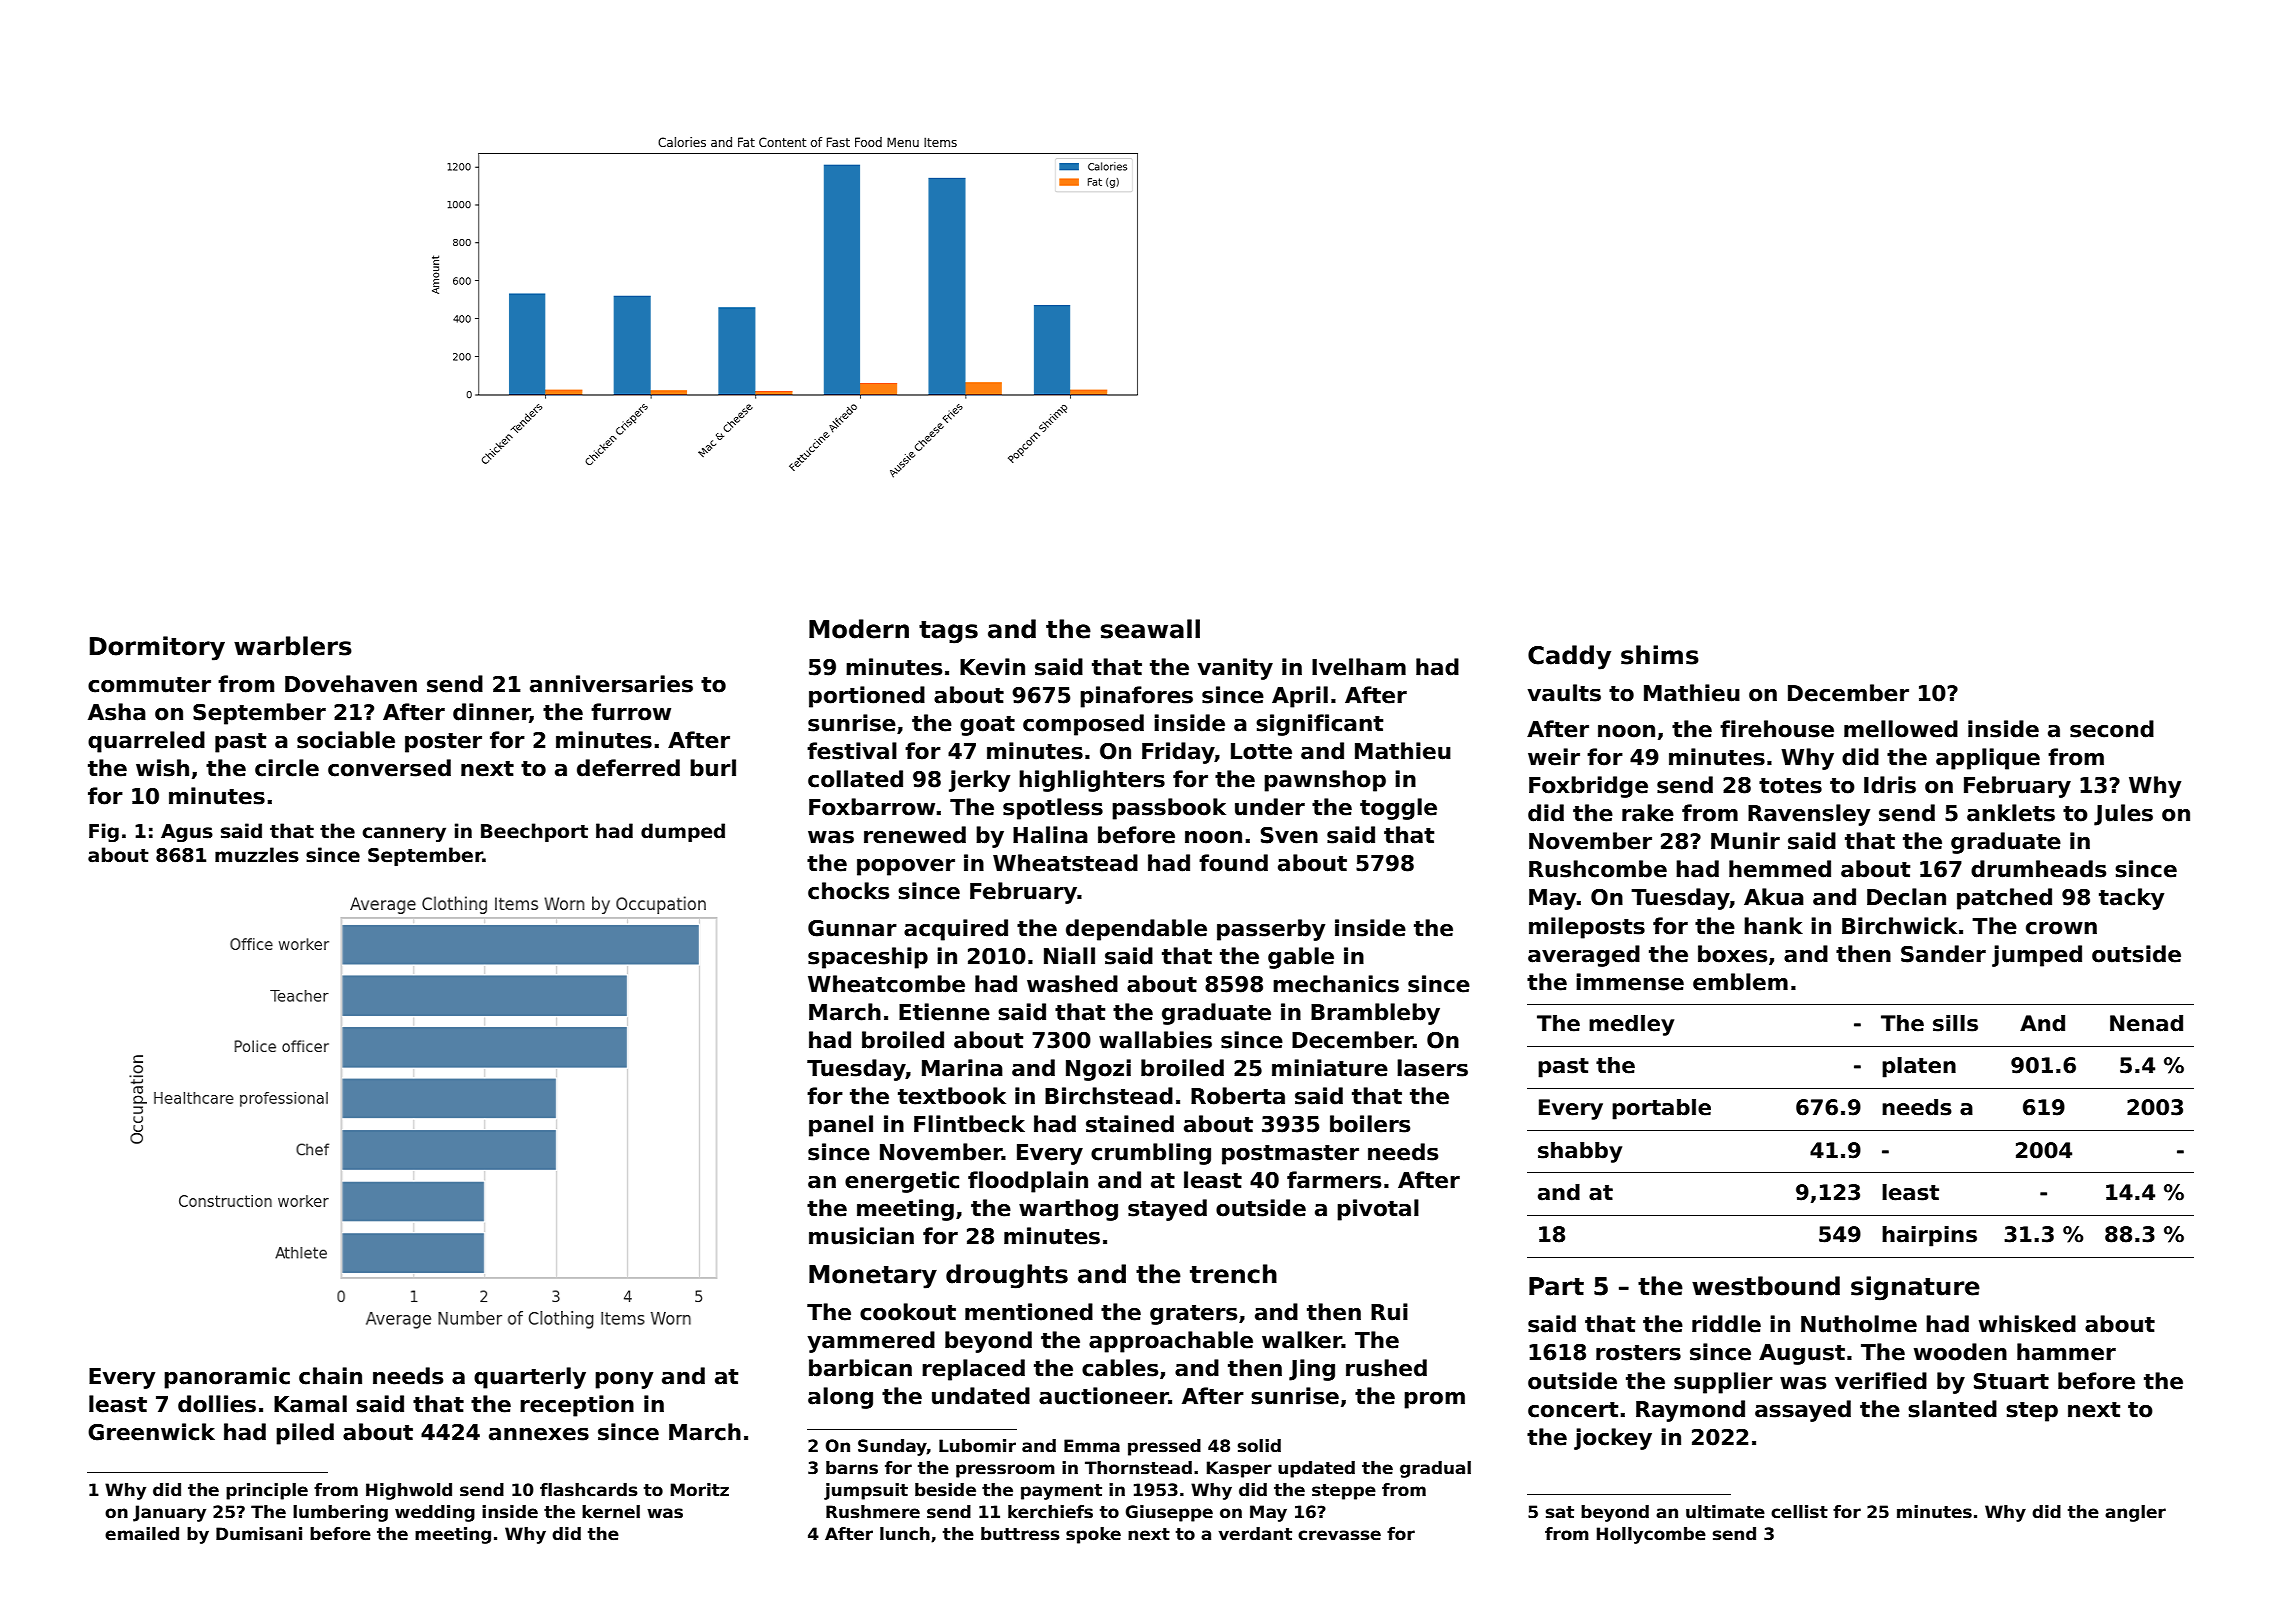 Image resolution: width=2282 pixels, height=1614 pixels. What do you see at coordinates (1955, 1023) in the screenshot?
I see `sills` at bounding box center [1955, 1023].
